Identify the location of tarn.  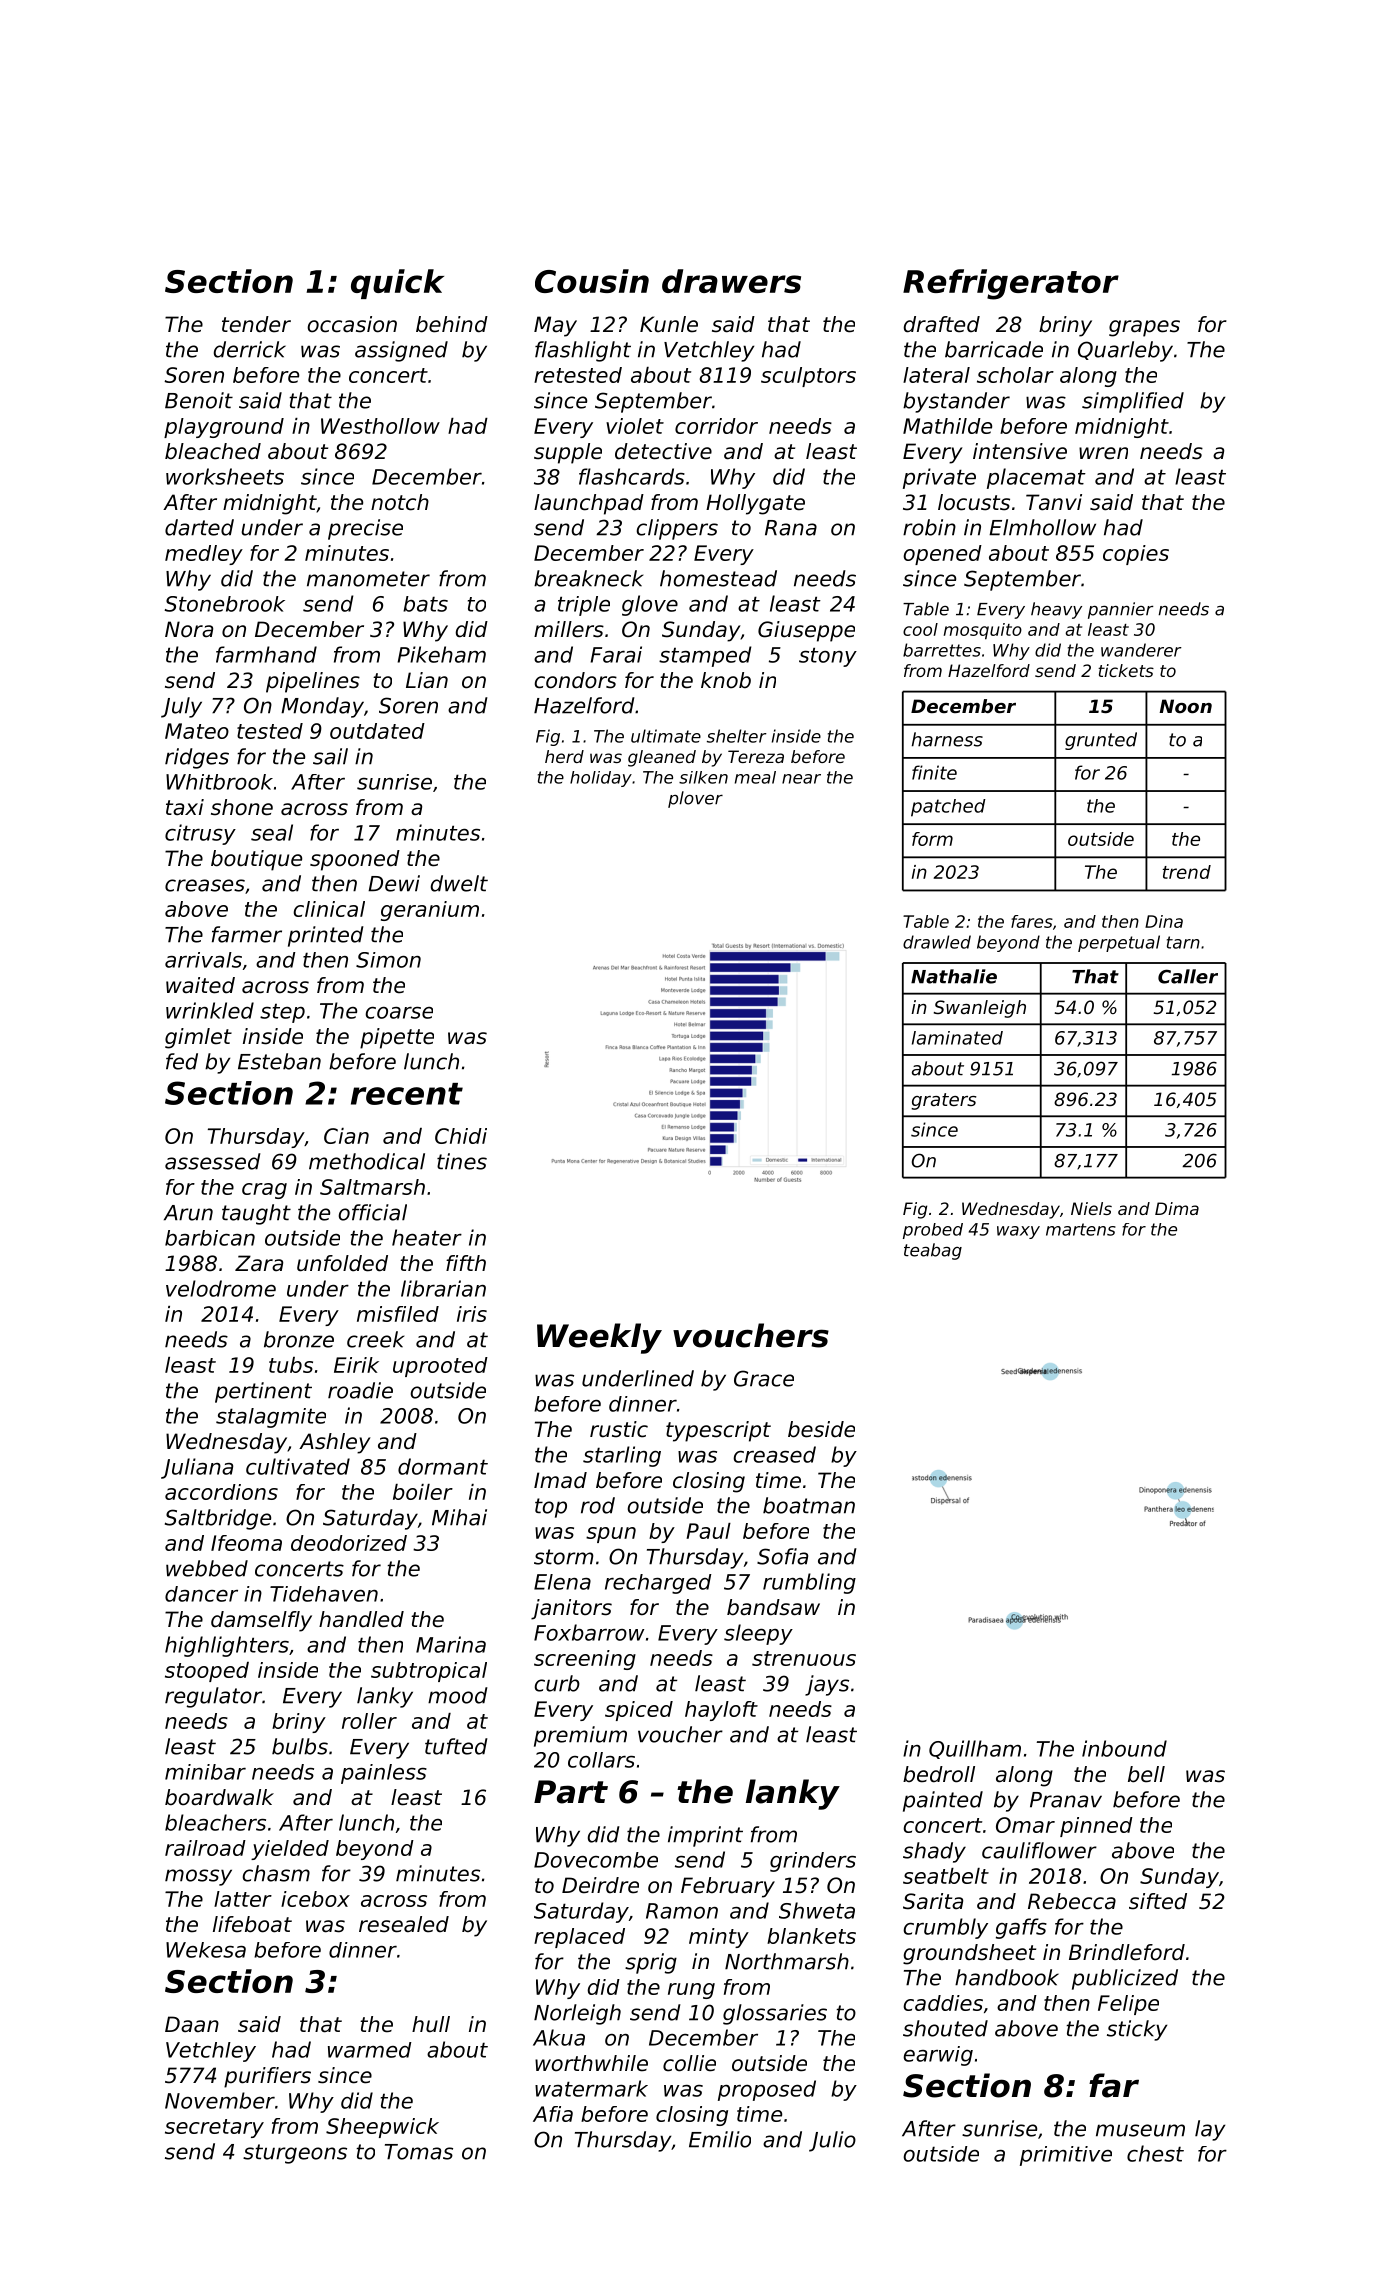
(1183, 942).
